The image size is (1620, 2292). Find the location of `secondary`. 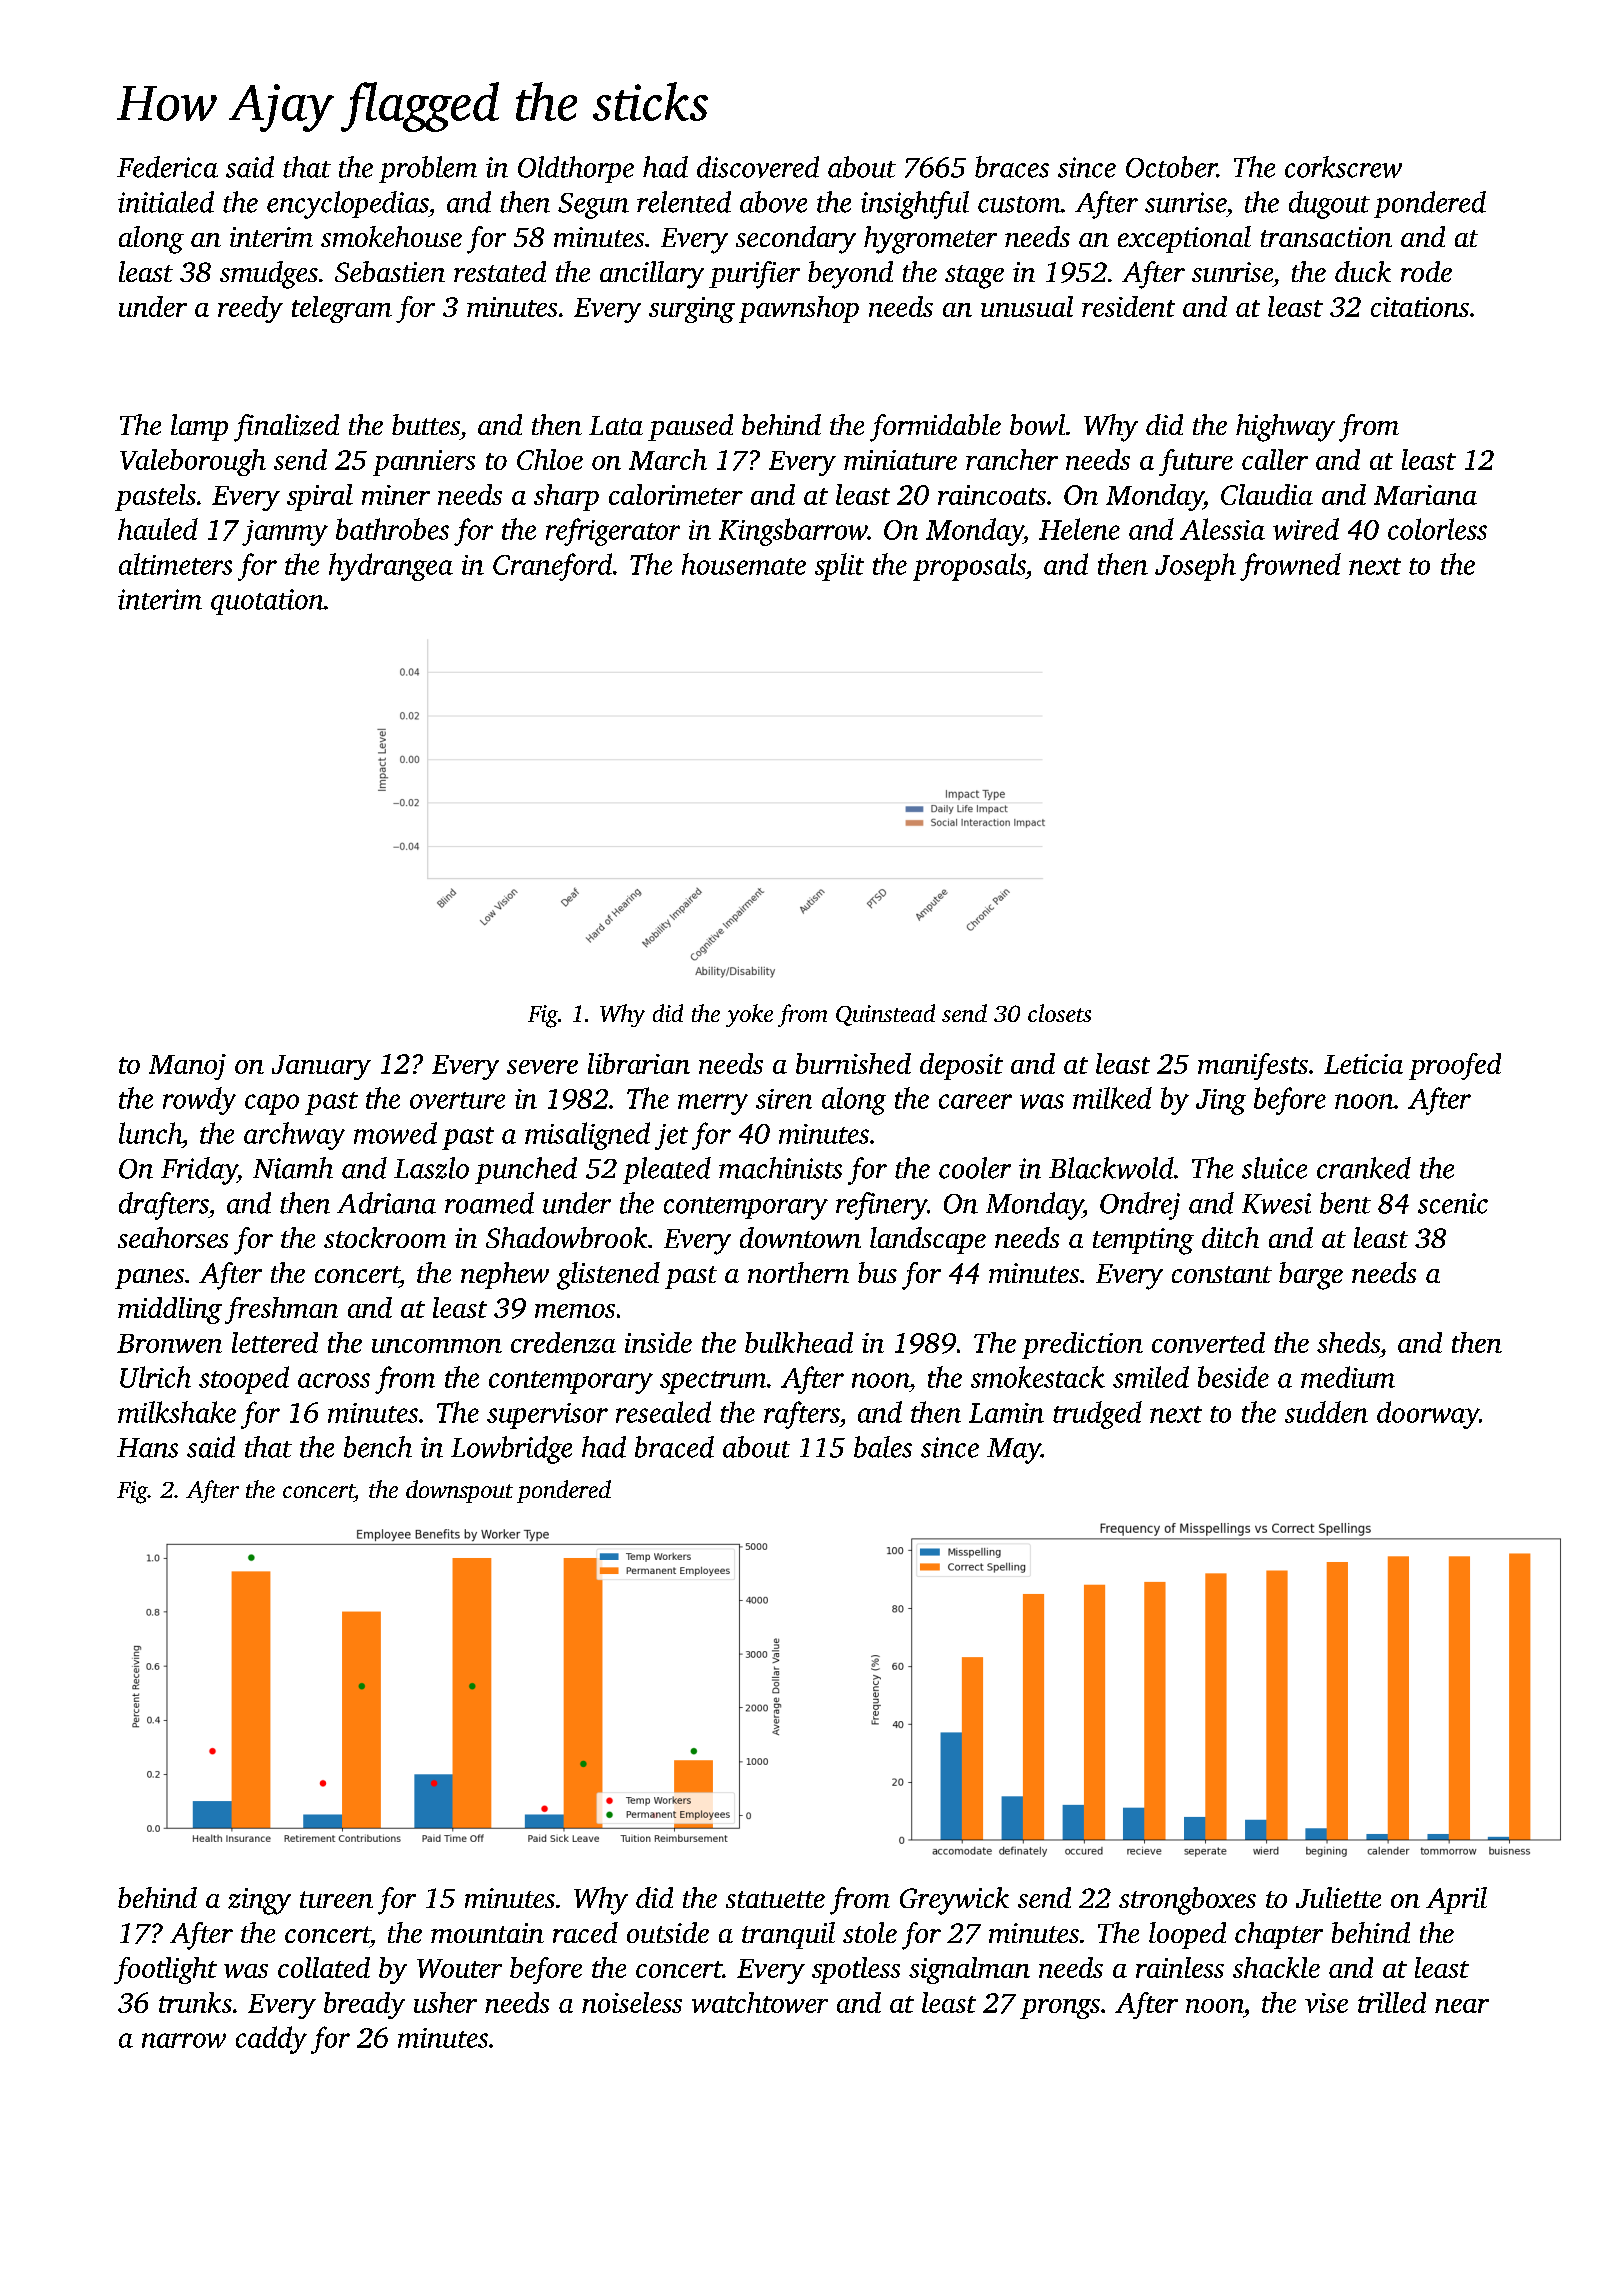

secondary is located at coordinates (796, 240).
